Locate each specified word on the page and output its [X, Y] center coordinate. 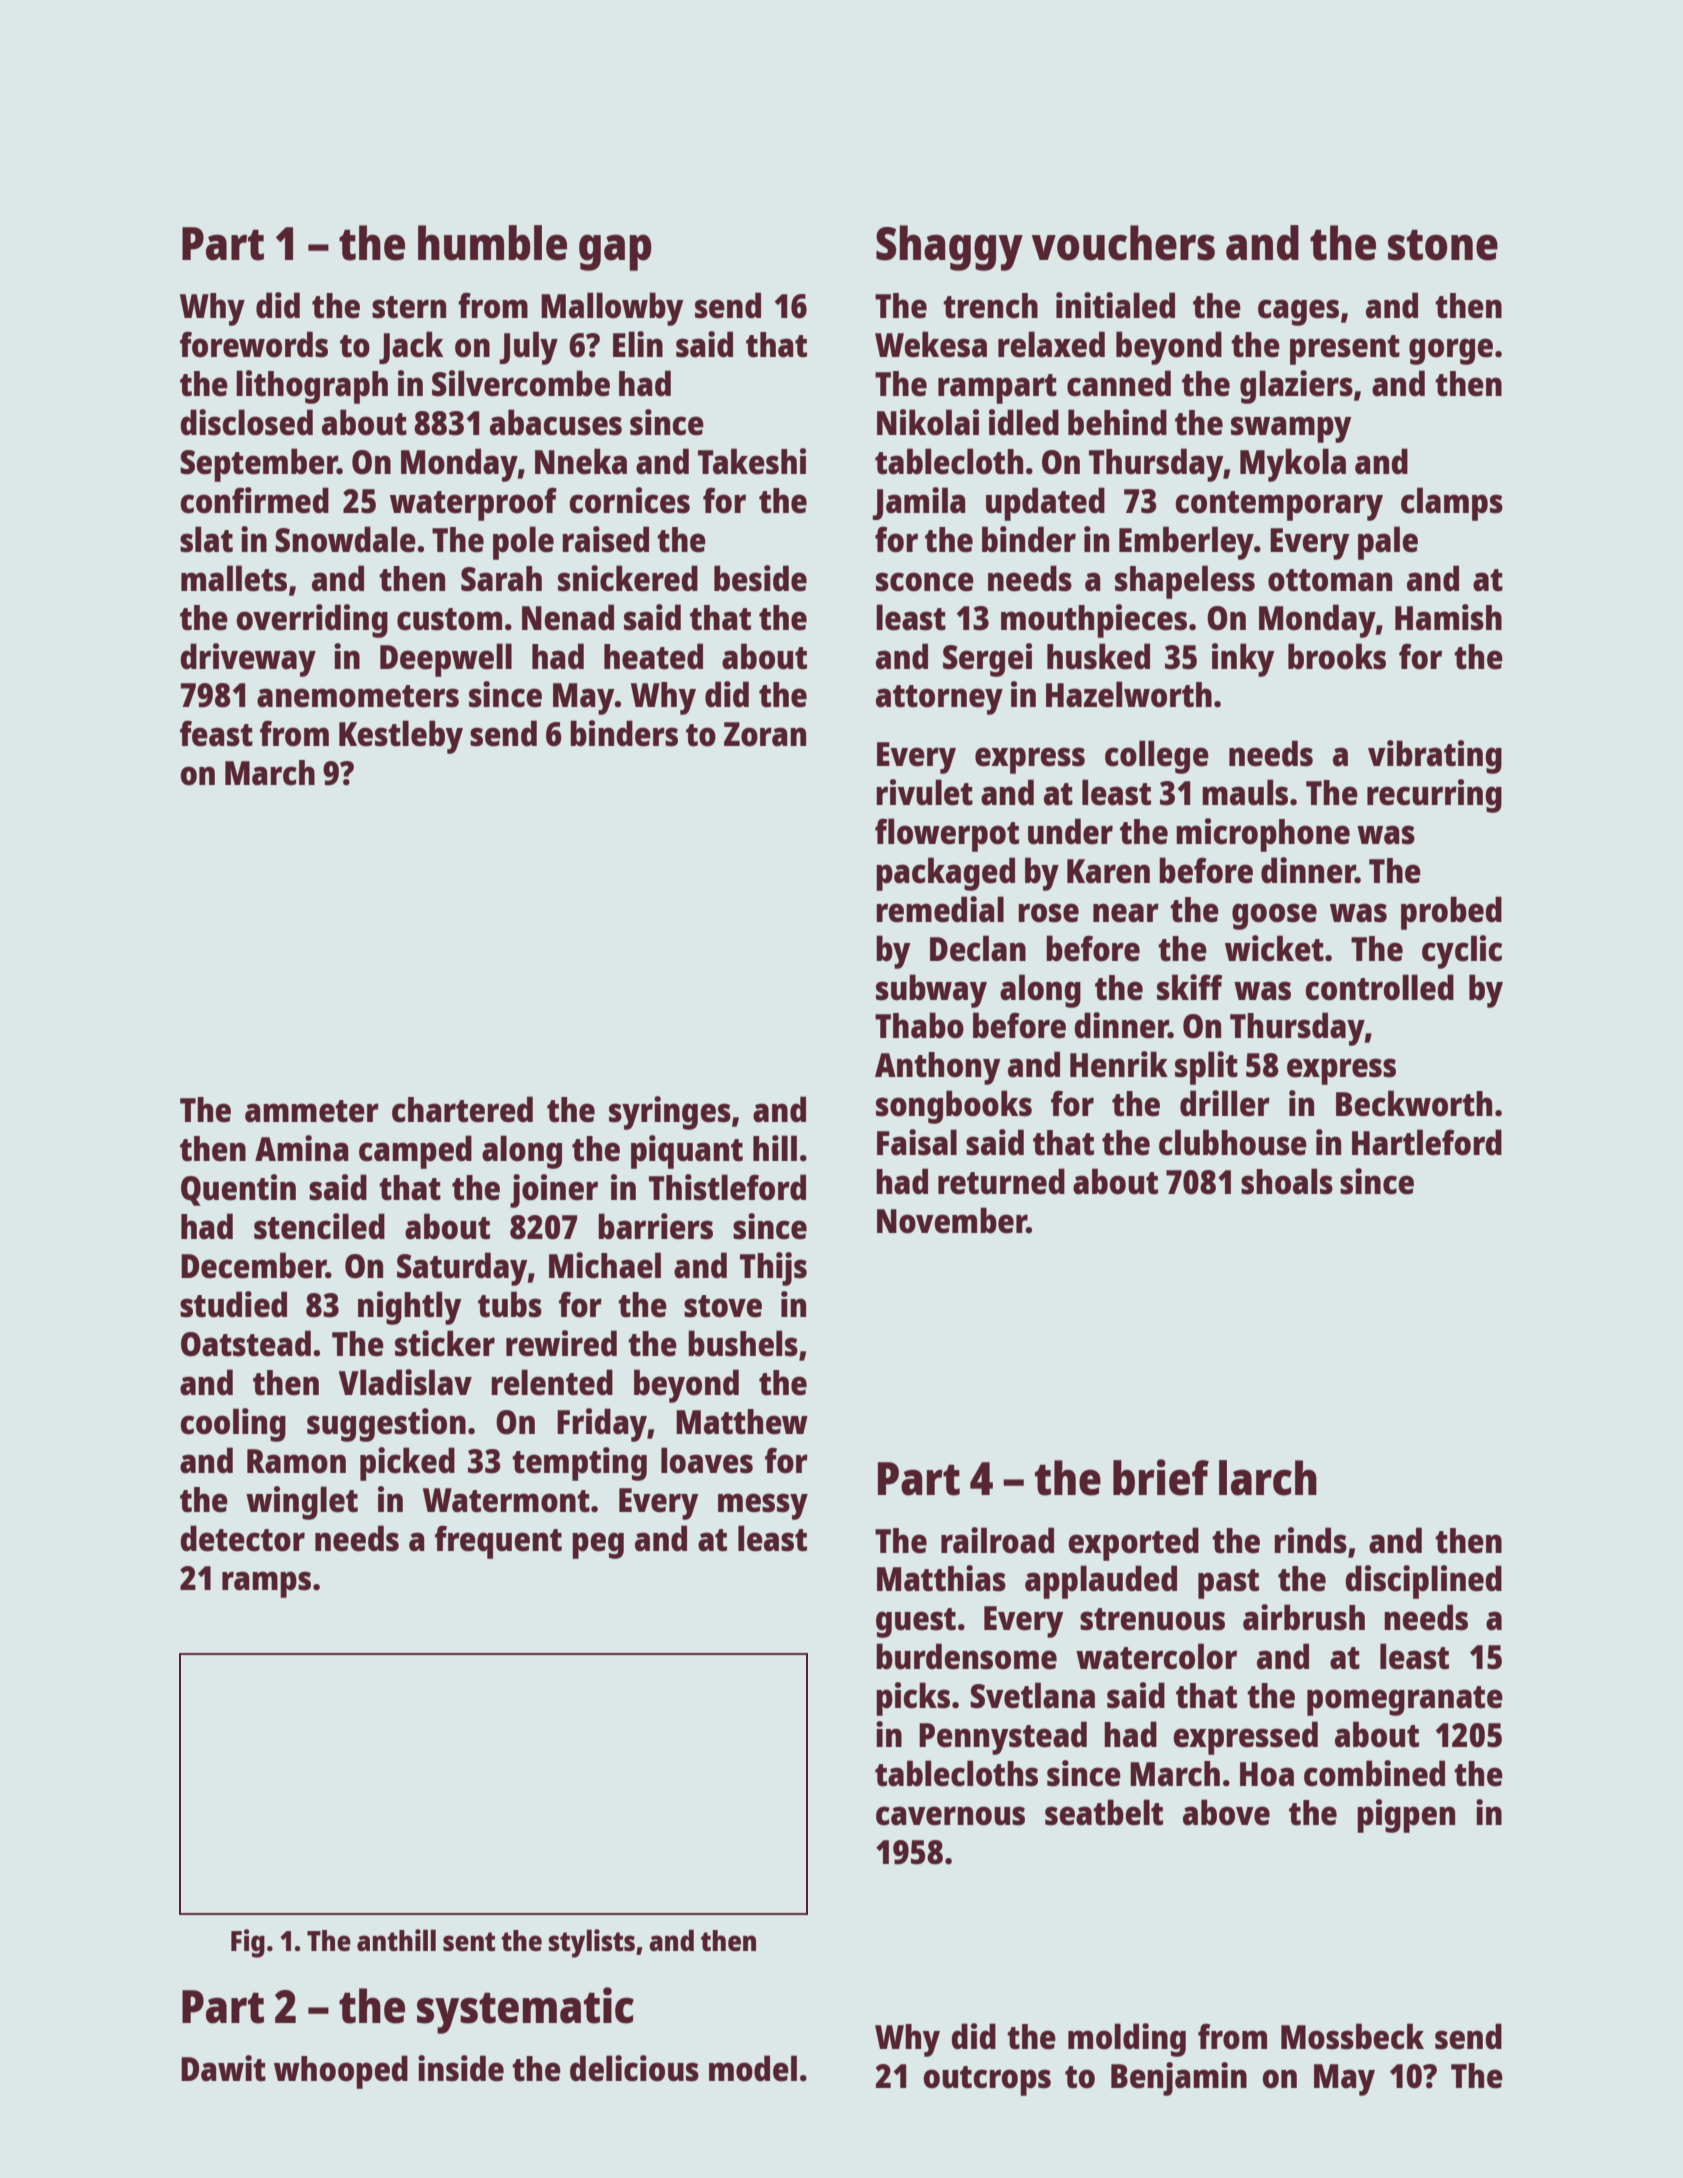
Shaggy [949, 248]
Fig [248, 1943]
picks [913, 1699]
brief [1161, 1477]
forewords [254, 344]
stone [1443, 245]
